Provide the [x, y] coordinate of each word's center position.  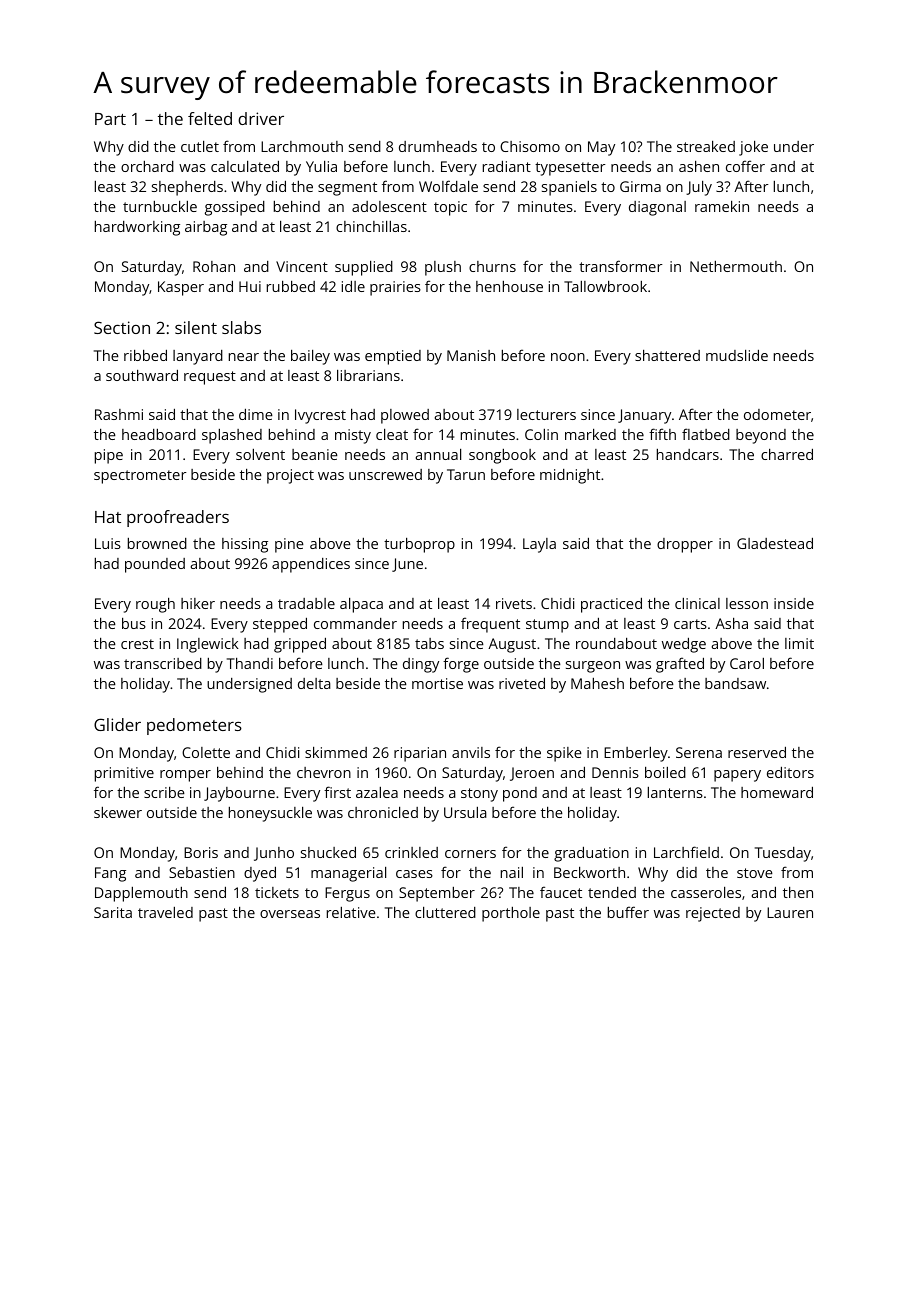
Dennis [615, 772]
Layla [539, 545]
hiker [198, 603]
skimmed [336, 752]
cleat [392, 434]
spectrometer [140, 477]
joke [753, 148]
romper [185, 776]
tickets [277, 892]
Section [122, 327]
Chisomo [530, 146]
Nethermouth [736, 266]
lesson [747, 603]
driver [261, 118]
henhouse [509, 286]
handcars [688, 454]
